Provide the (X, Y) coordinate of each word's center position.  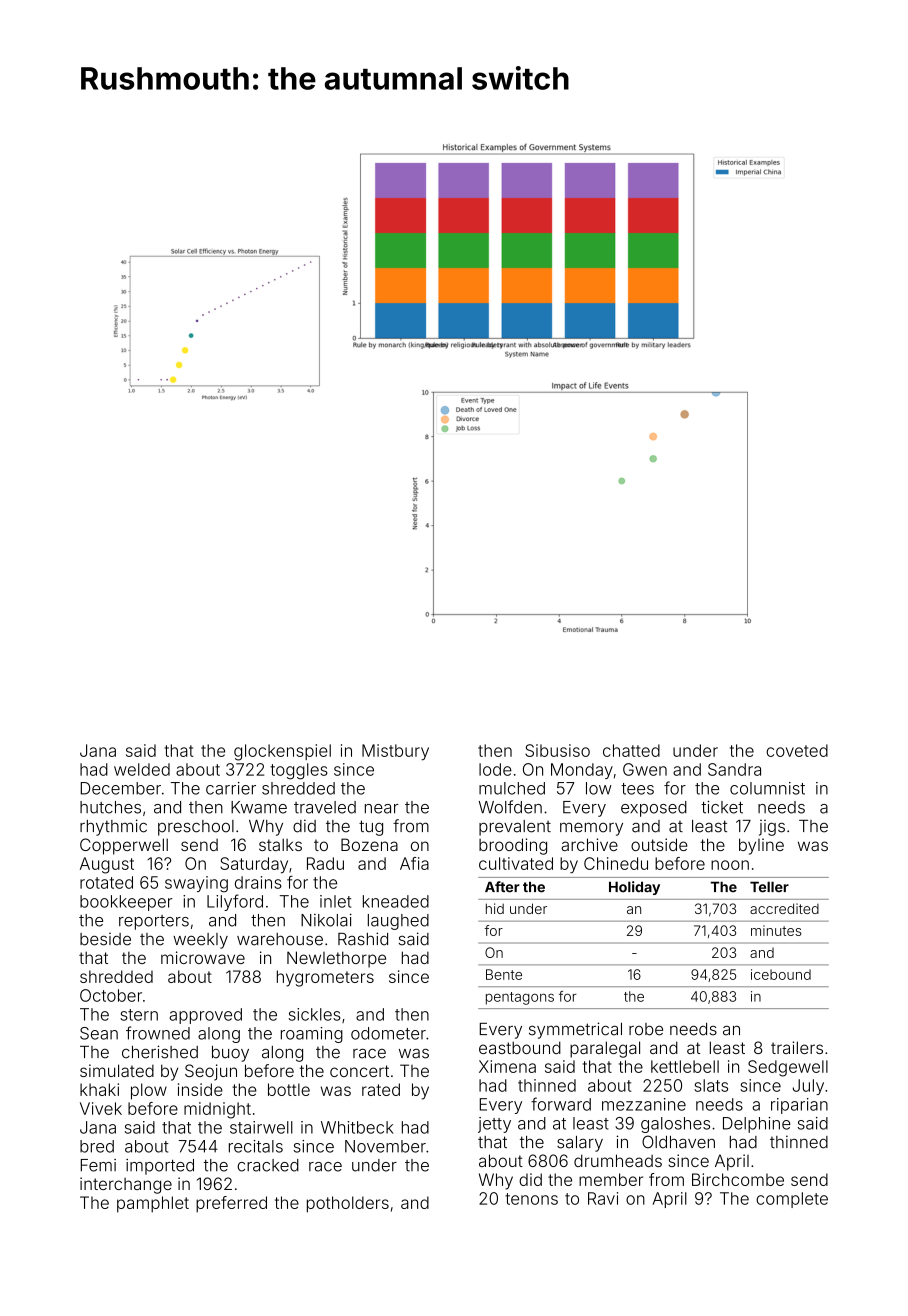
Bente (504, 974)
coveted (797, 750)
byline (761, 846)
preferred (231, 1204)
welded (142, 769)
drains (258, 882)
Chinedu (616, 863)
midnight (217, 1110)
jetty (494, 1125)
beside (105, 939)
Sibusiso (557, 750)
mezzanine (644, 1104)
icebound (781, 974)
